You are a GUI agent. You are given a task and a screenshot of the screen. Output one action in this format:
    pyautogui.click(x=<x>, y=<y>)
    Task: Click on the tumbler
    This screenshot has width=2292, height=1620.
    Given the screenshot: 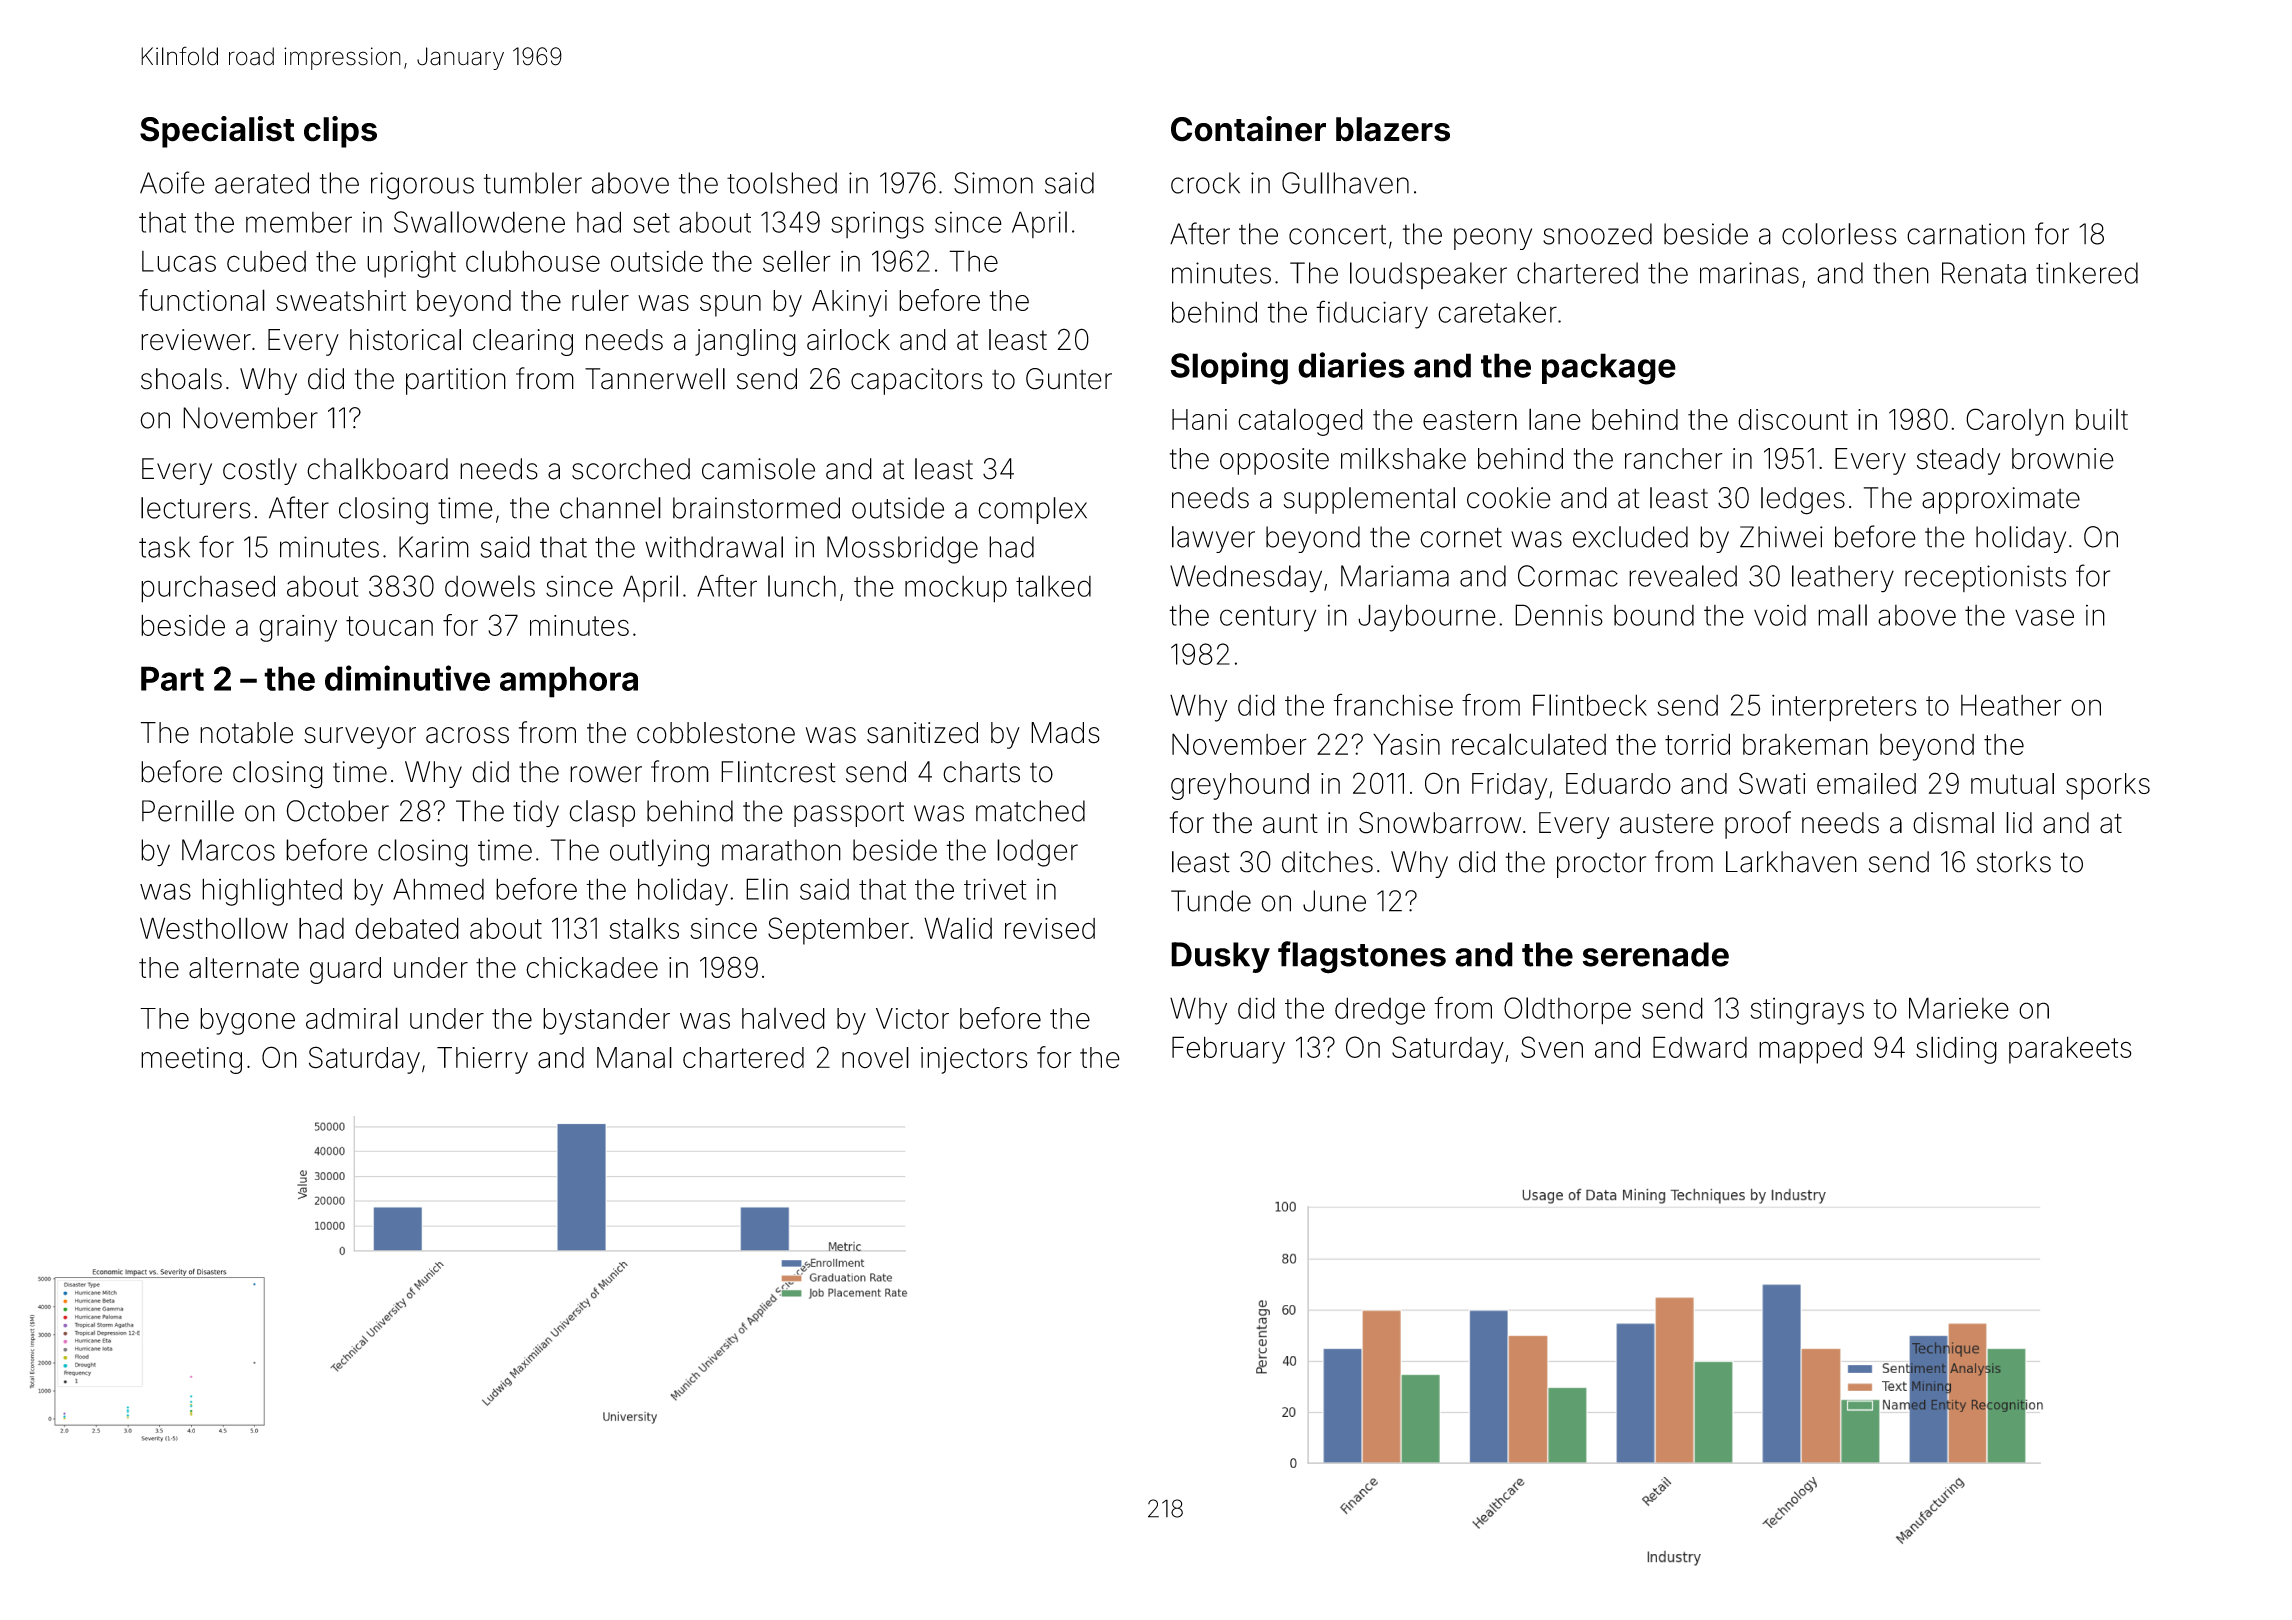 What is the action you would take?
    pyautogui.click(x=533, y=183)
